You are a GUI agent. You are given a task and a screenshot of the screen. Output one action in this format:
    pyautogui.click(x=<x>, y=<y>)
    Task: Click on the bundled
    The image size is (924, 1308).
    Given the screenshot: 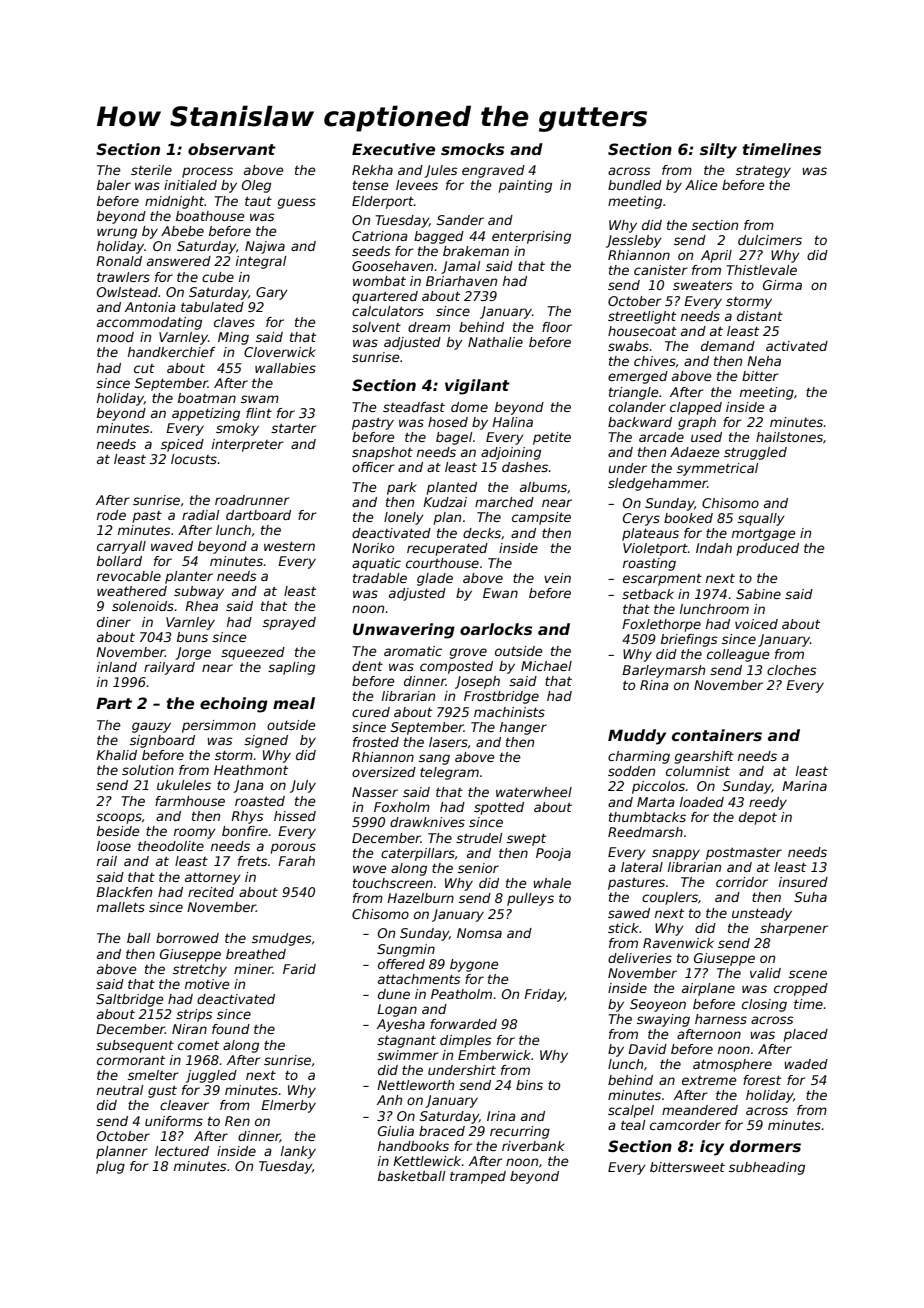 What is the action you would take?
    pyautogui.click(x=635, y=185)
